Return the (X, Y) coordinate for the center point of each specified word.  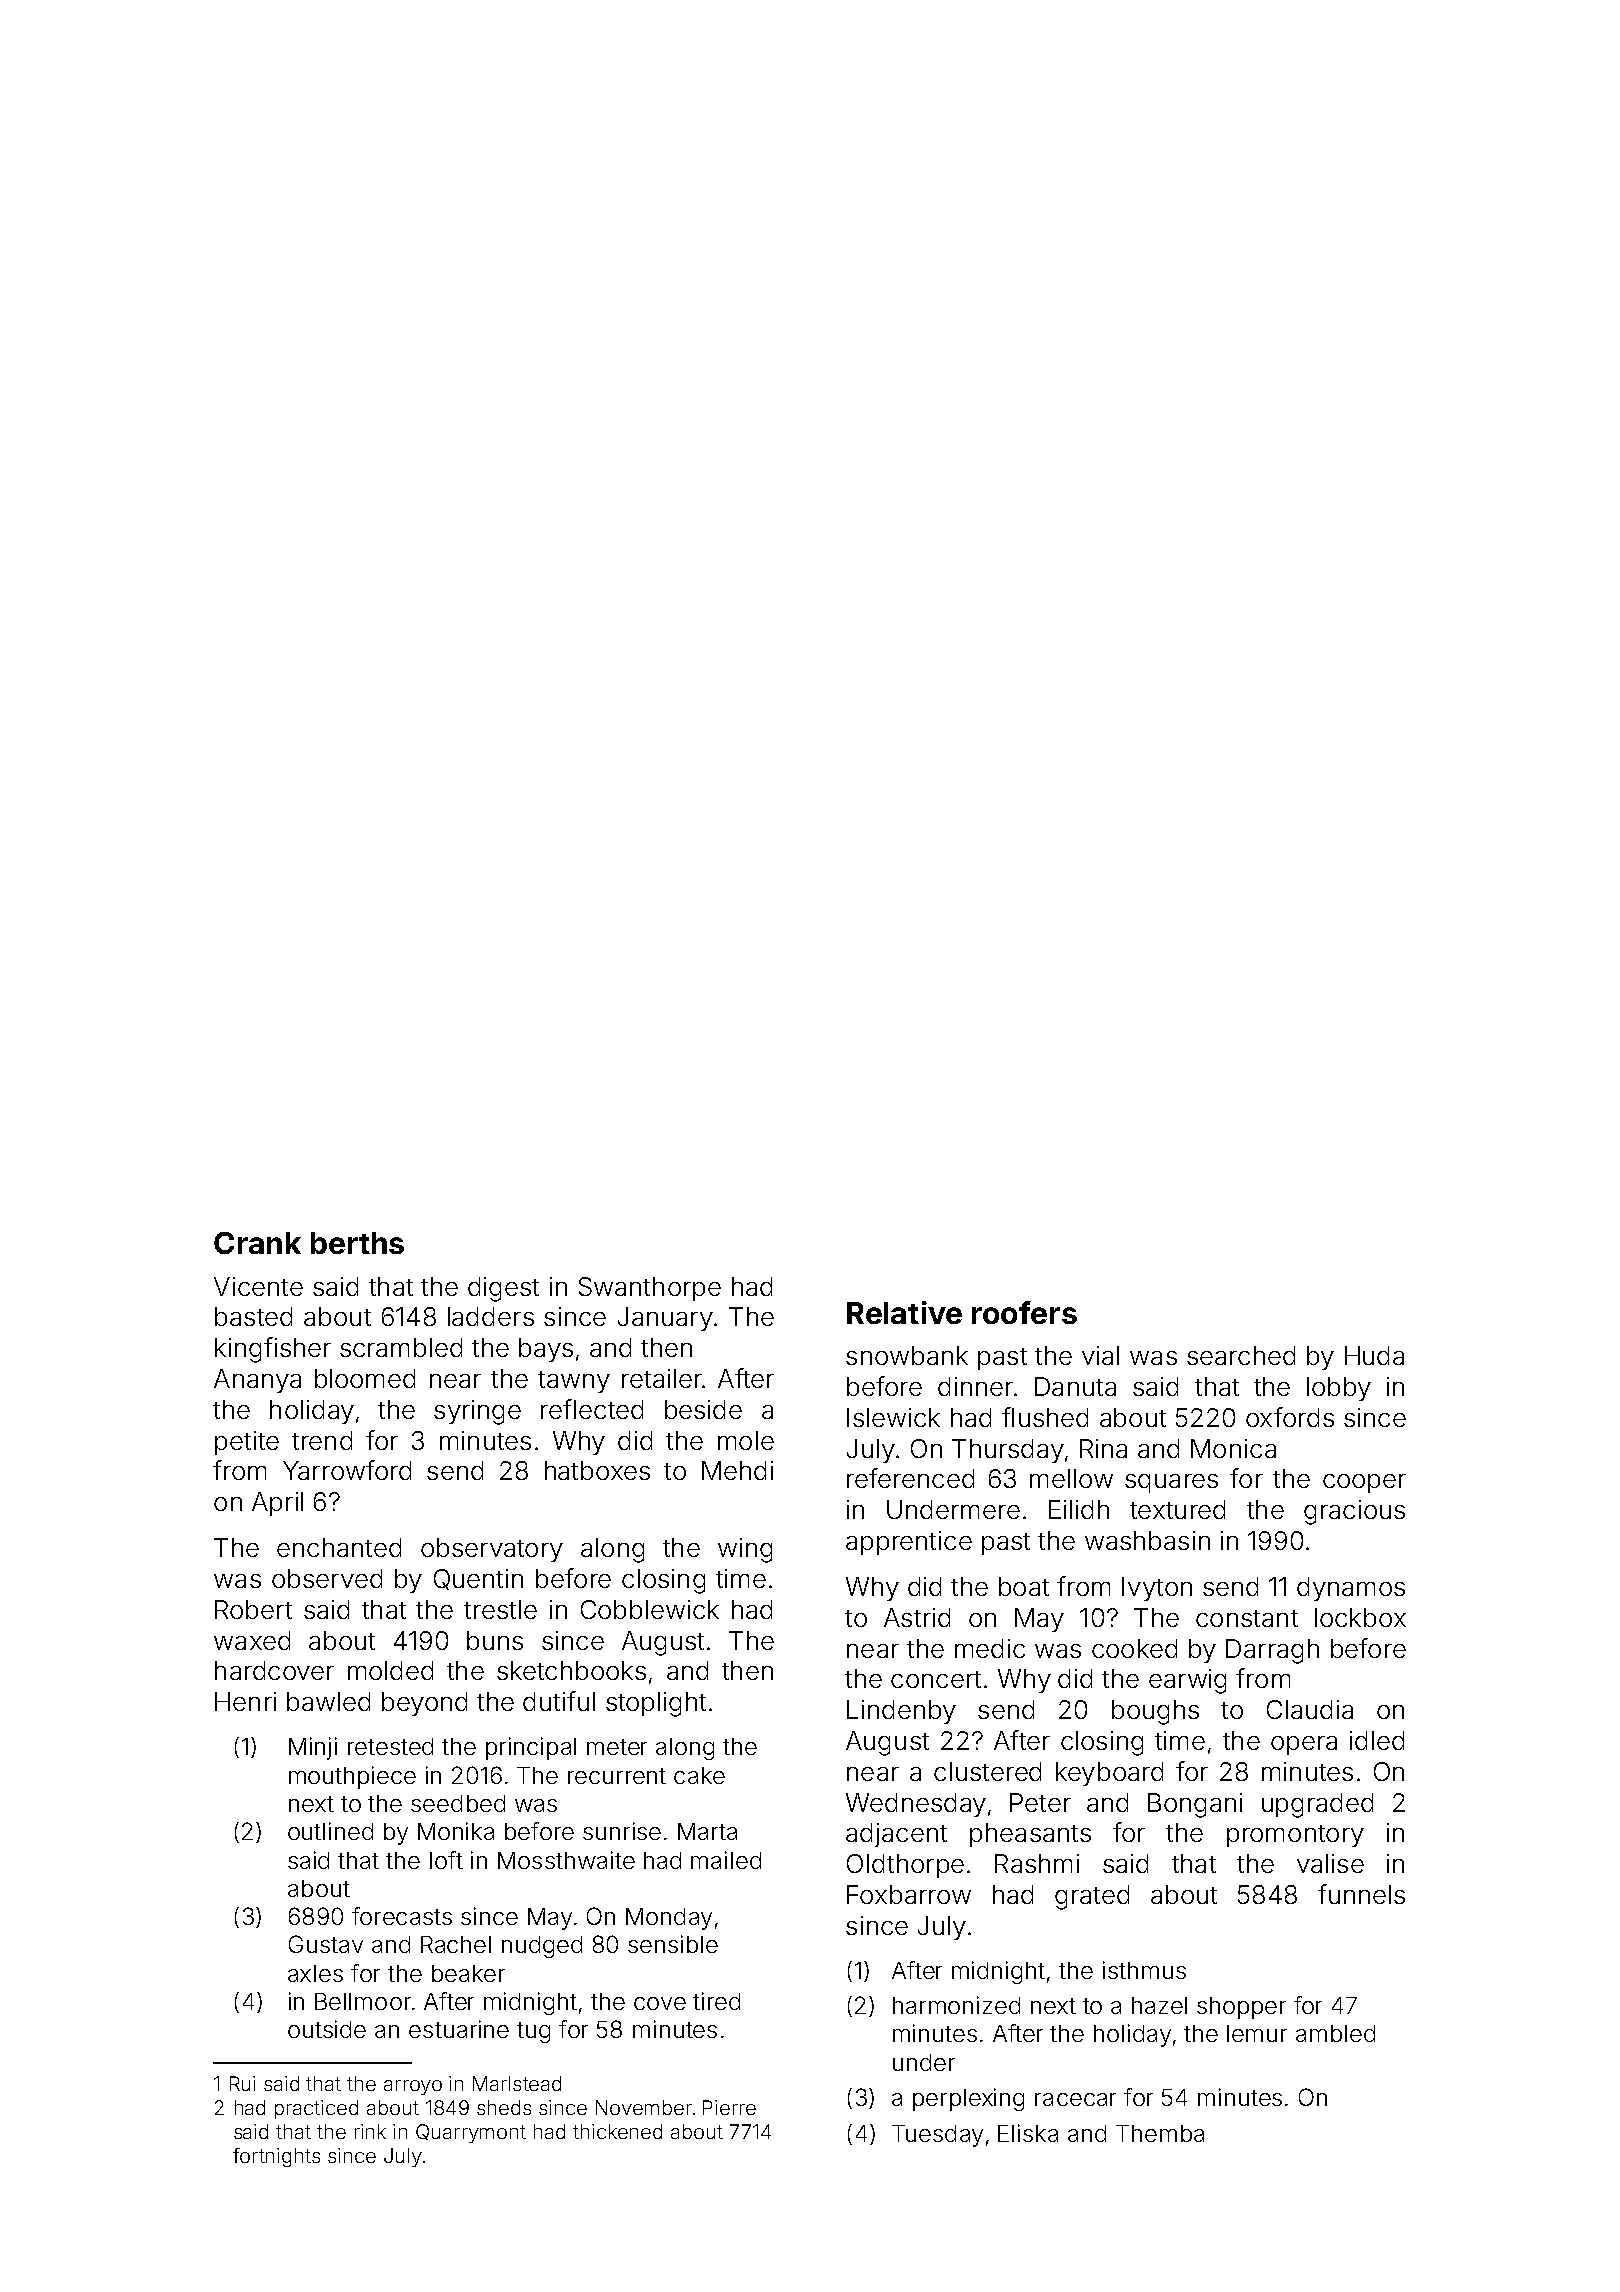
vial (1100, 1355)
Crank (257, 1243)
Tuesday (937, 2136)
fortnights (276, 2157)
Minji (313, 1748)
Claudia (1310, 1709)
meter (617, 1747)
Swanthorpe (650, 1289)
